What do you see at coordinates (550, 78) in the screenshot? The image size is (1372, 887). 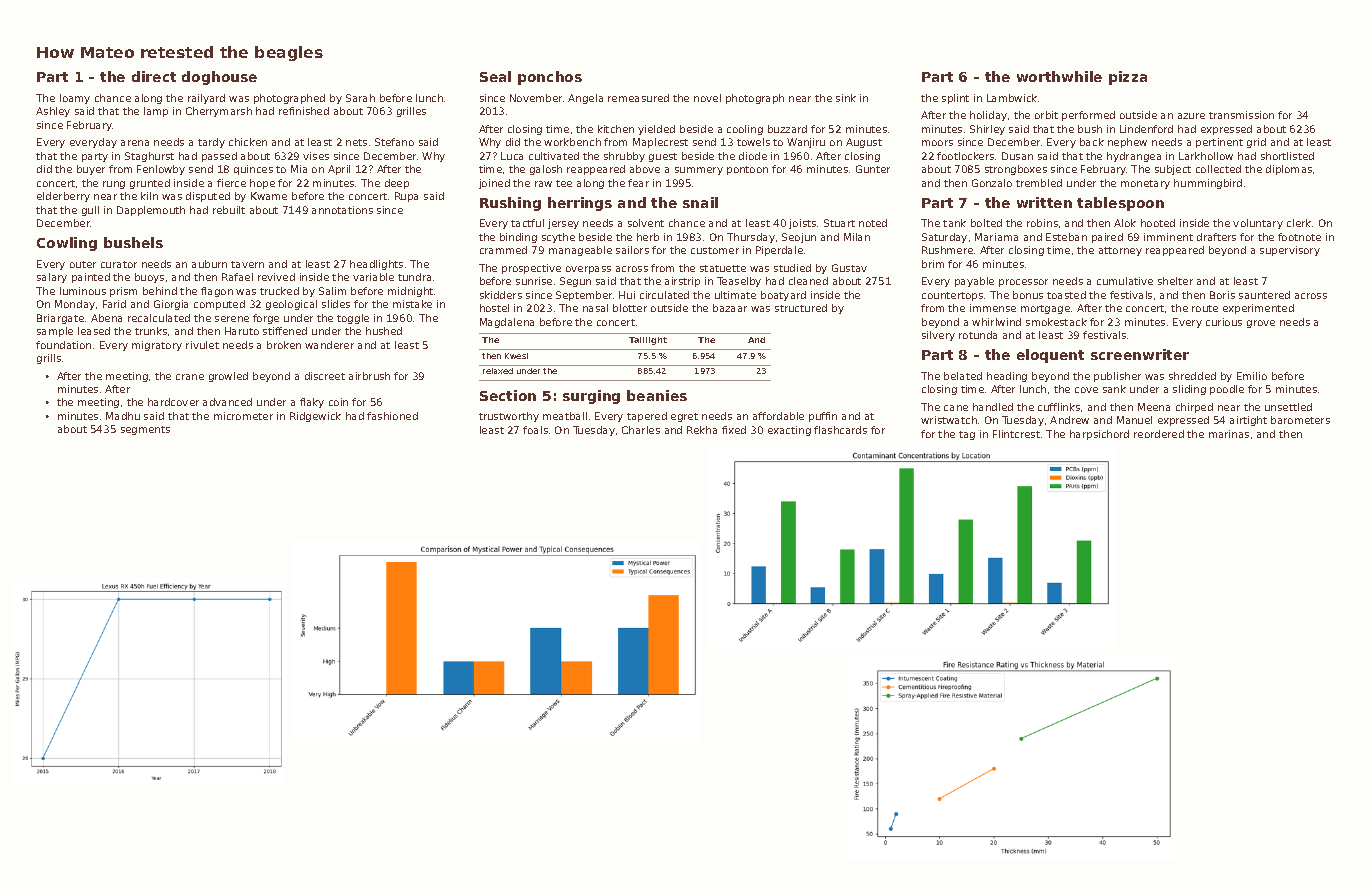 I see `ponchos` at bounding box center [550, 78].
